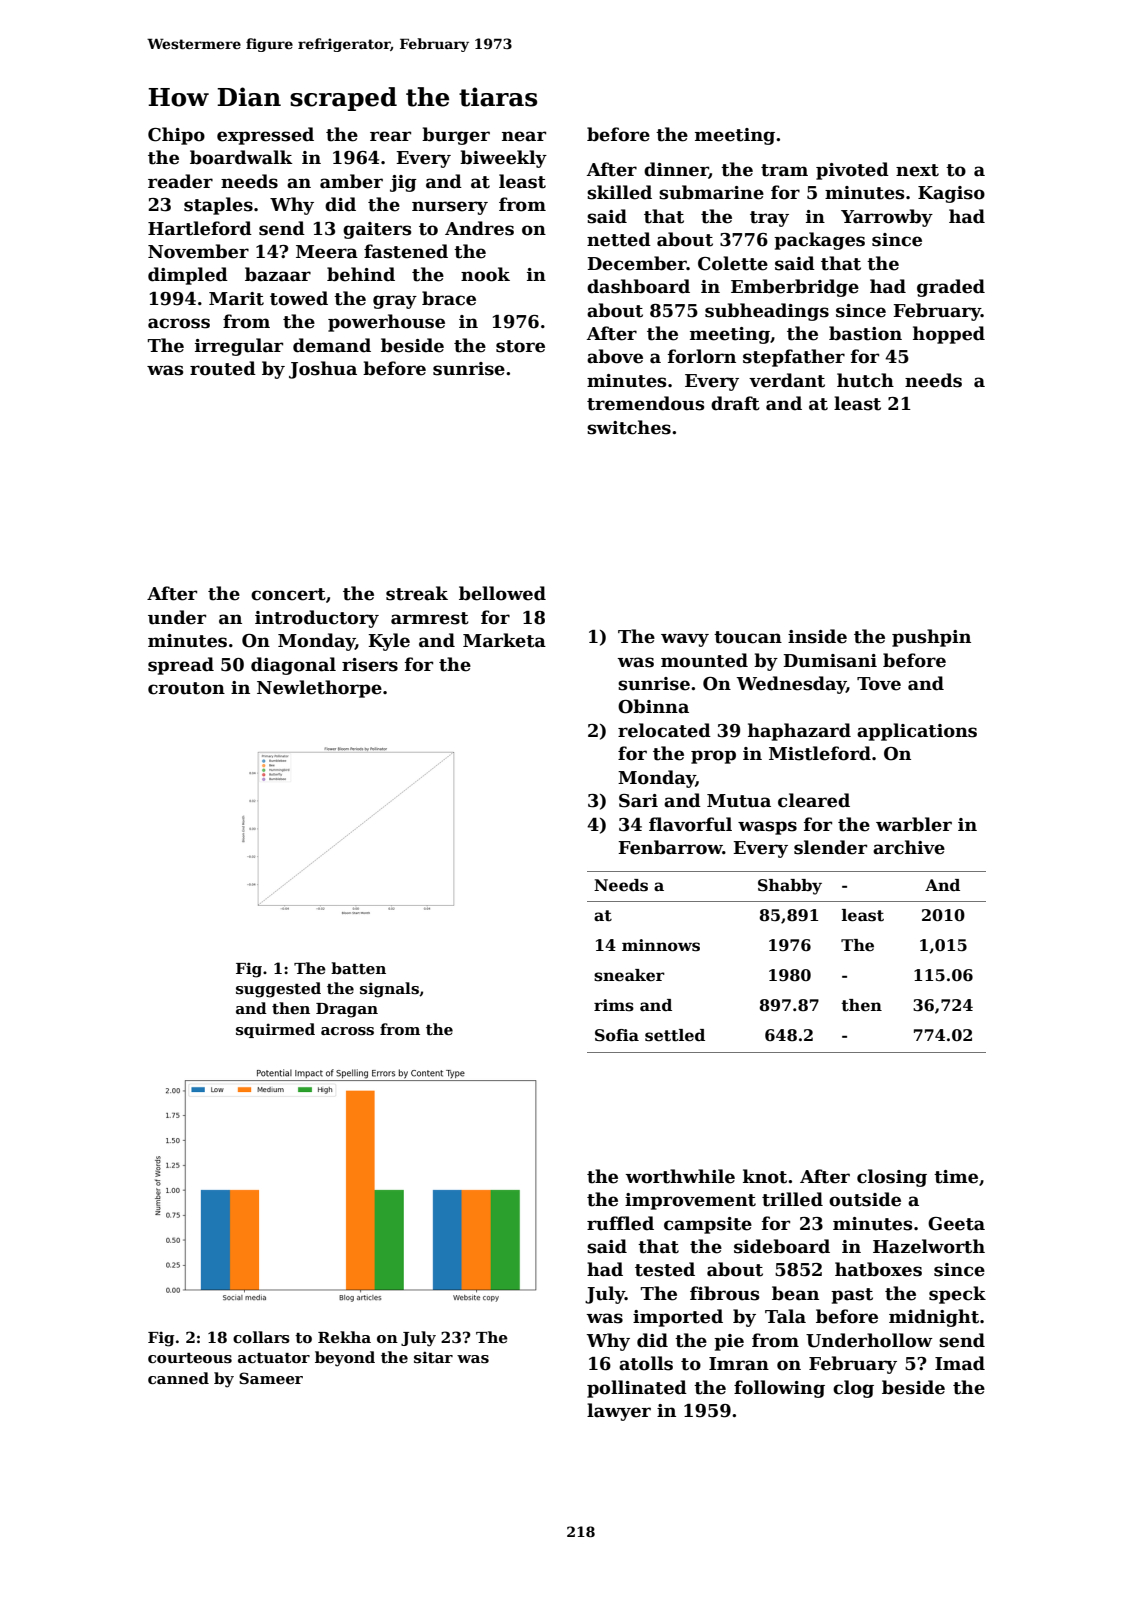  I want to click on Kagiso, so click(951, 194).
